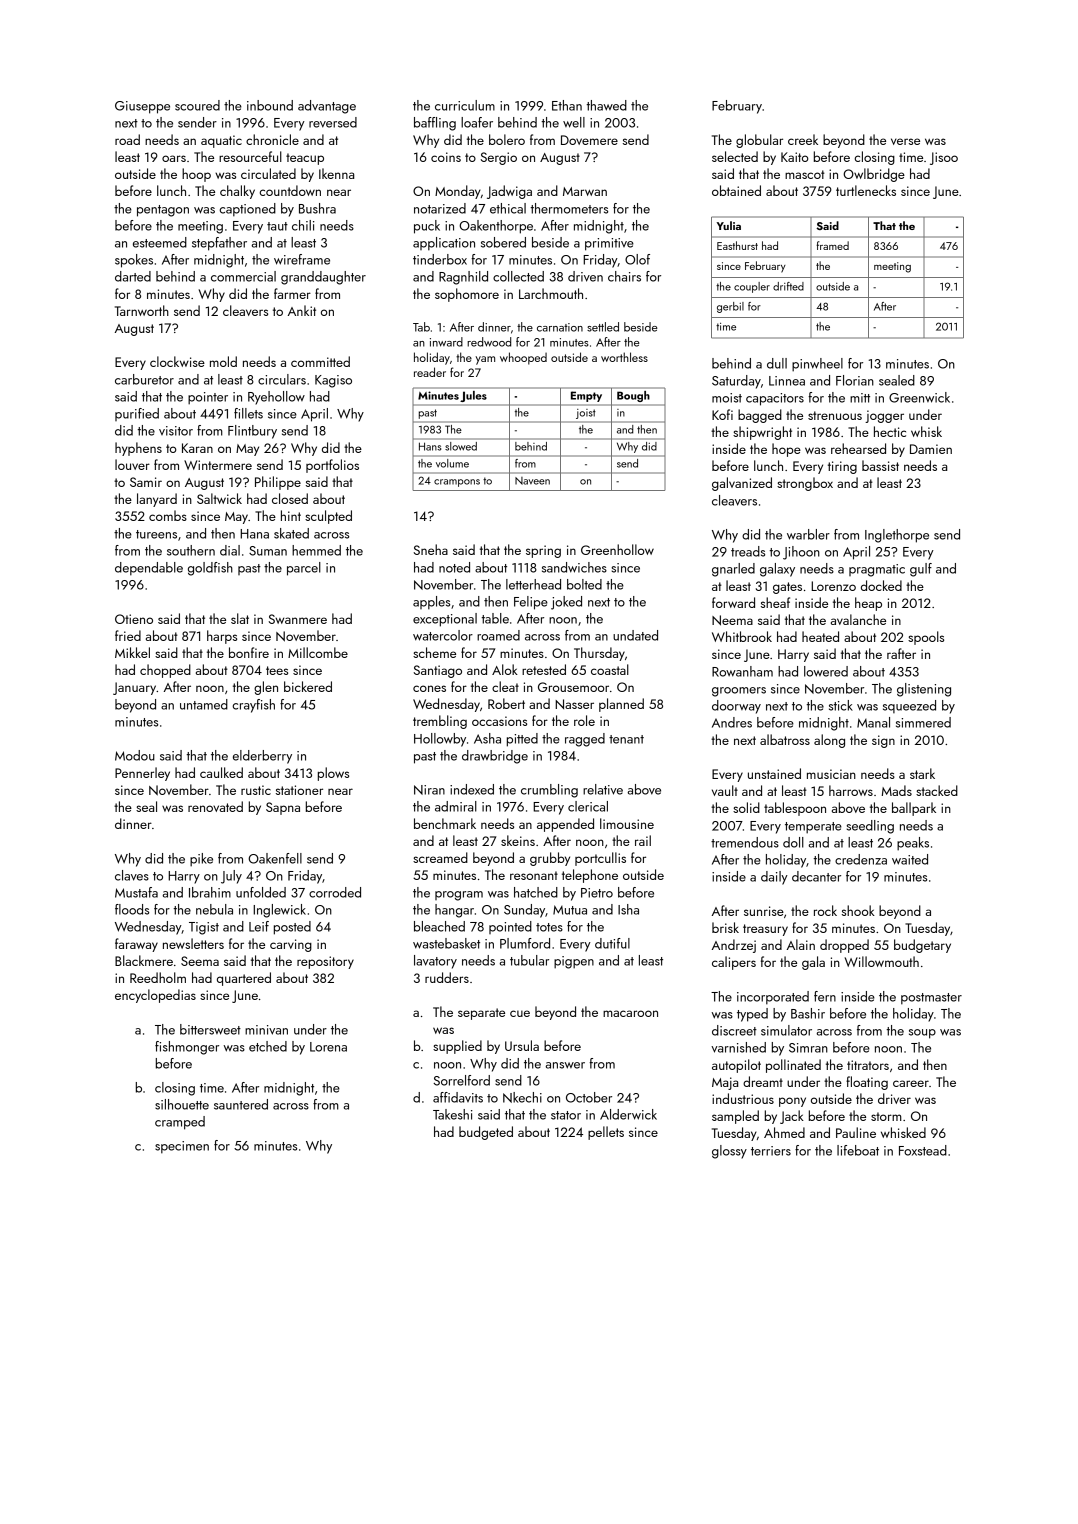  What do you see at coordinates (327, 107) in the screenshot?
I see `advantage` at bounding box center [327, 107].
